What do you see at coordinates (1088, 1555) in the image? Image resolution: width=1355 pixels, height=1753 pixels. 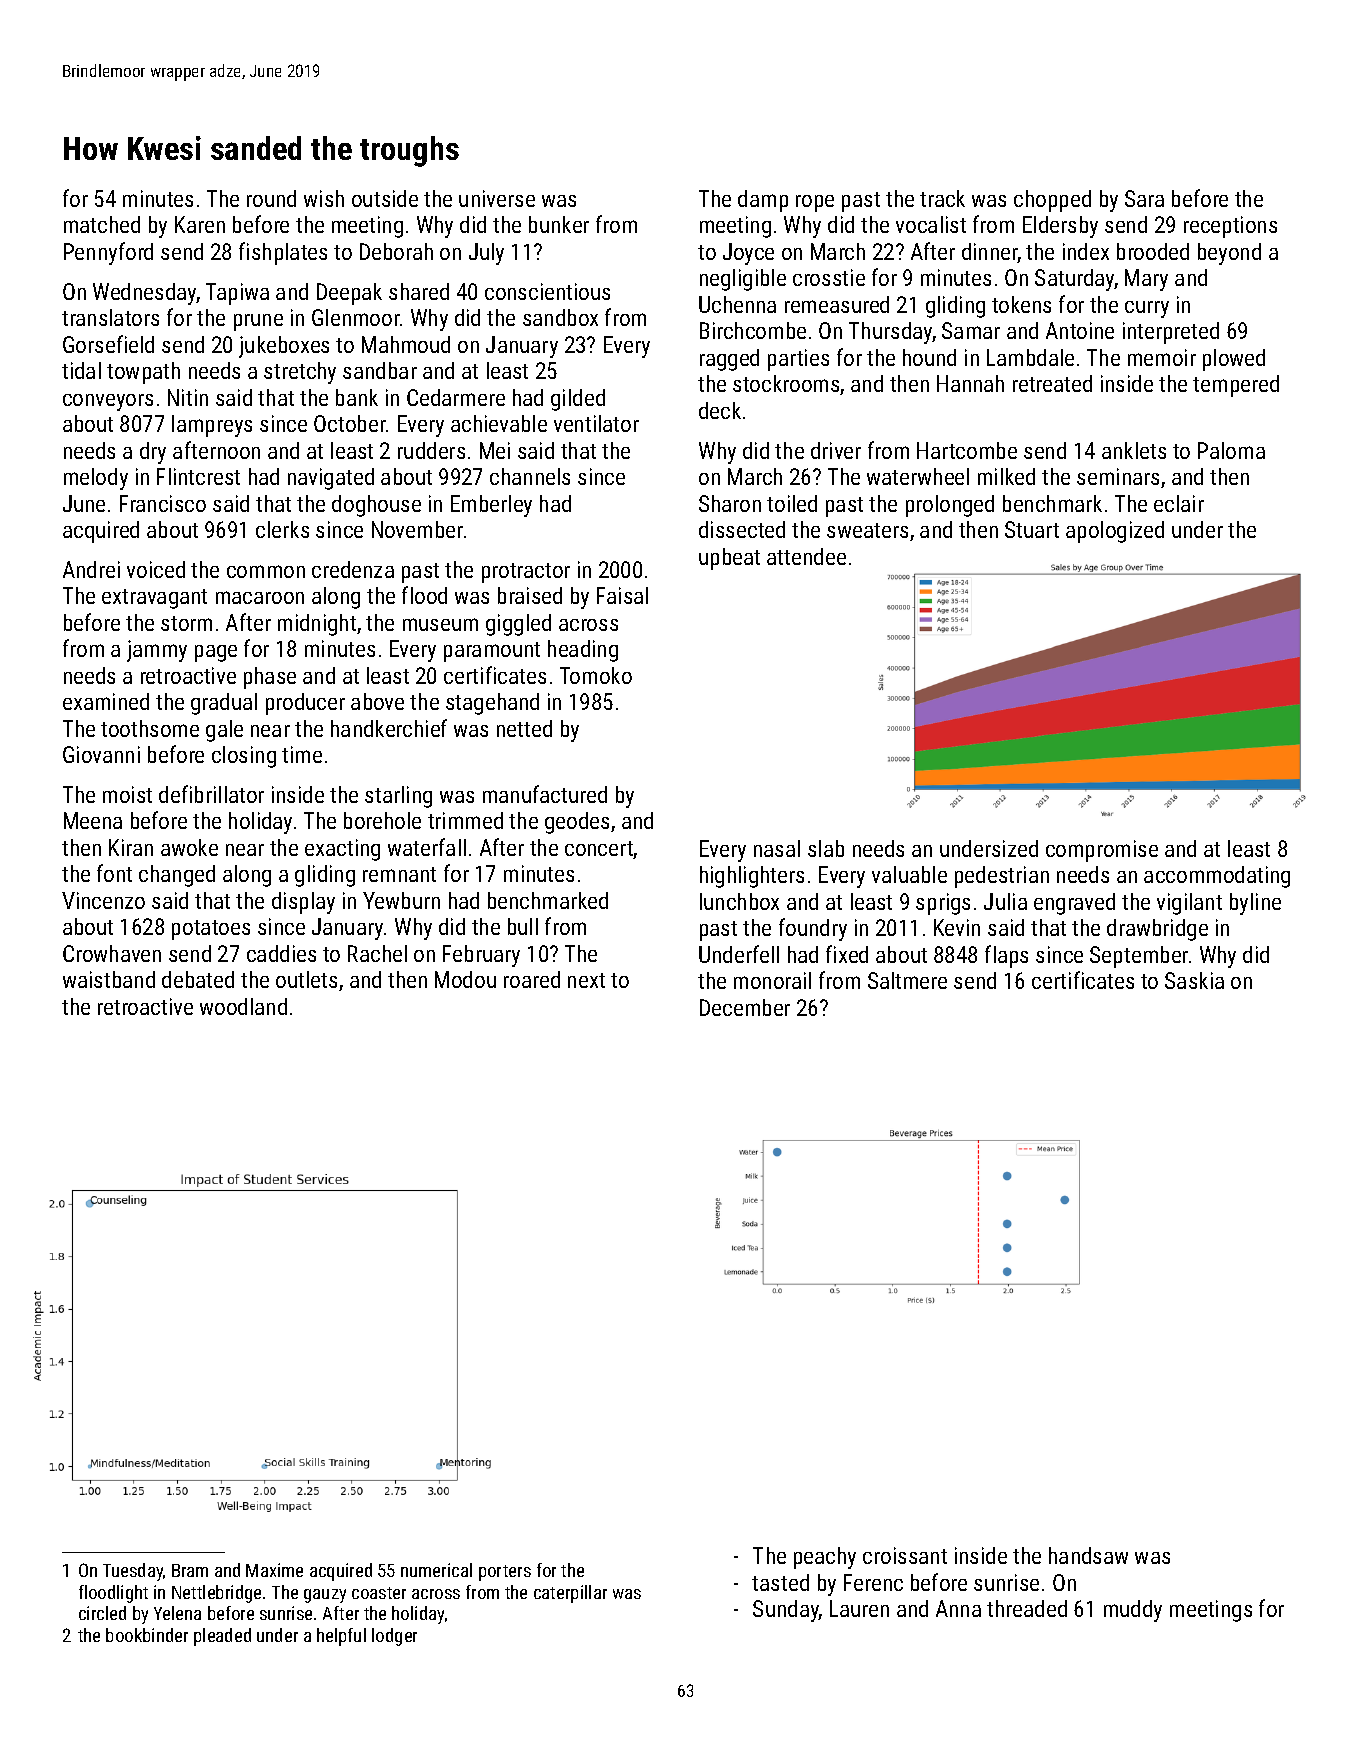 I see `handsaw` at bounding box center [1088, 1555].
